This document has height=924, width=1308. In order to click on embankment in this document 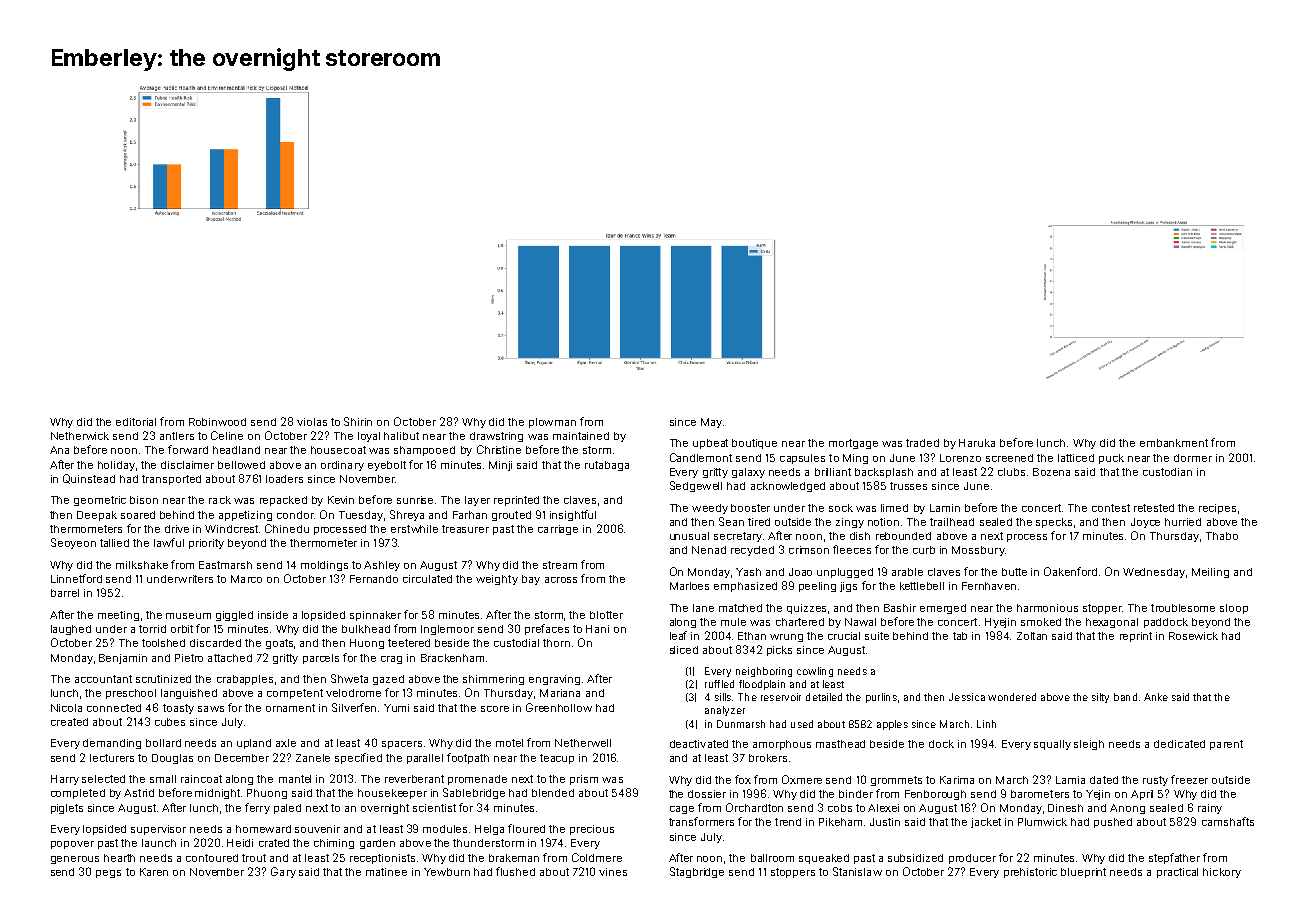, I will do `click(1174, 443)`.
